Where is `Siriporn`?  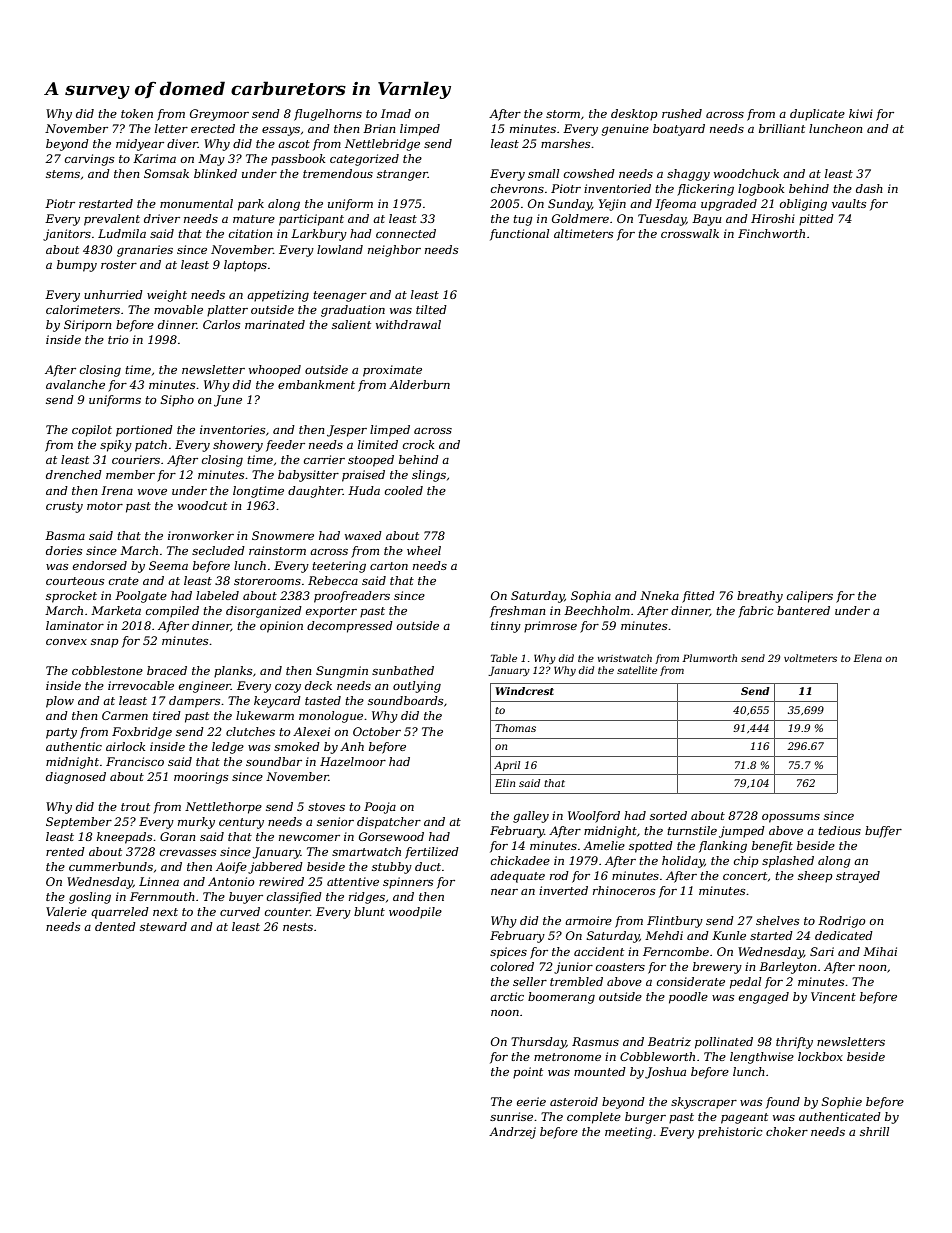 Siriporn is located at coordinates (87, 326).
